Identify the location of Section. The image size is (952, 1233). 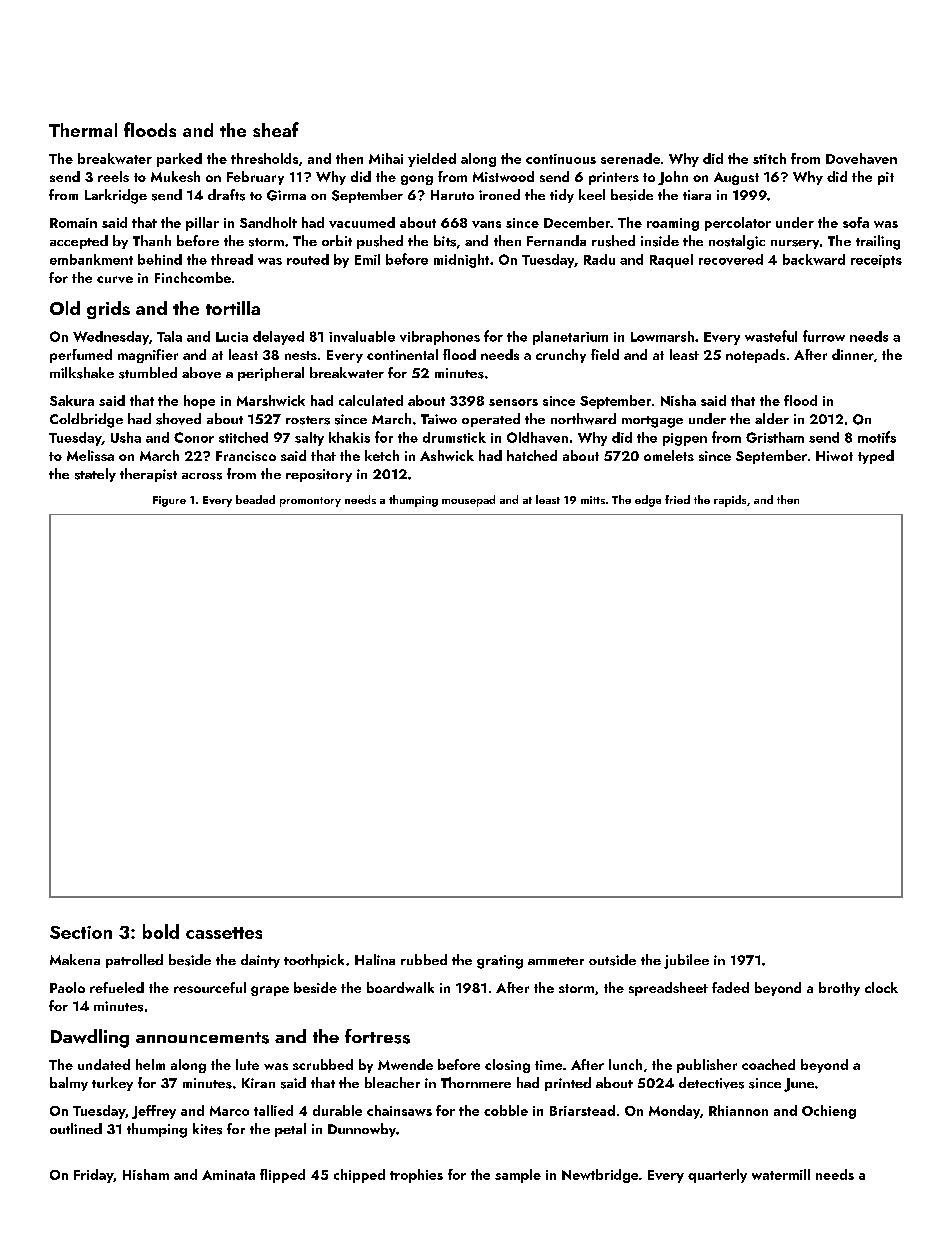
(81, 932).
